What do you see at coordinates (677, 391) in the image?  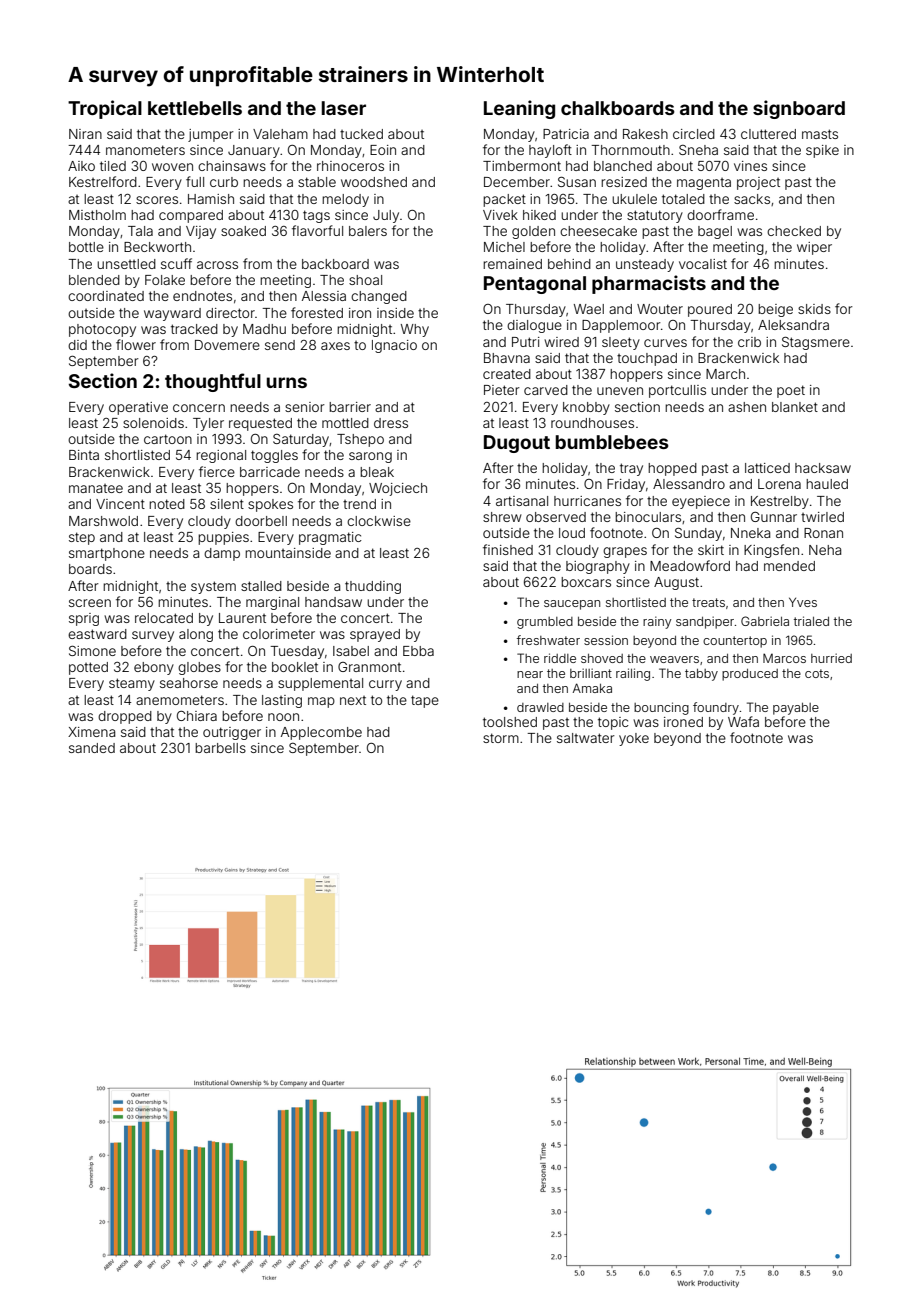 I see `portcullis` at bounding box center [677, 391].
